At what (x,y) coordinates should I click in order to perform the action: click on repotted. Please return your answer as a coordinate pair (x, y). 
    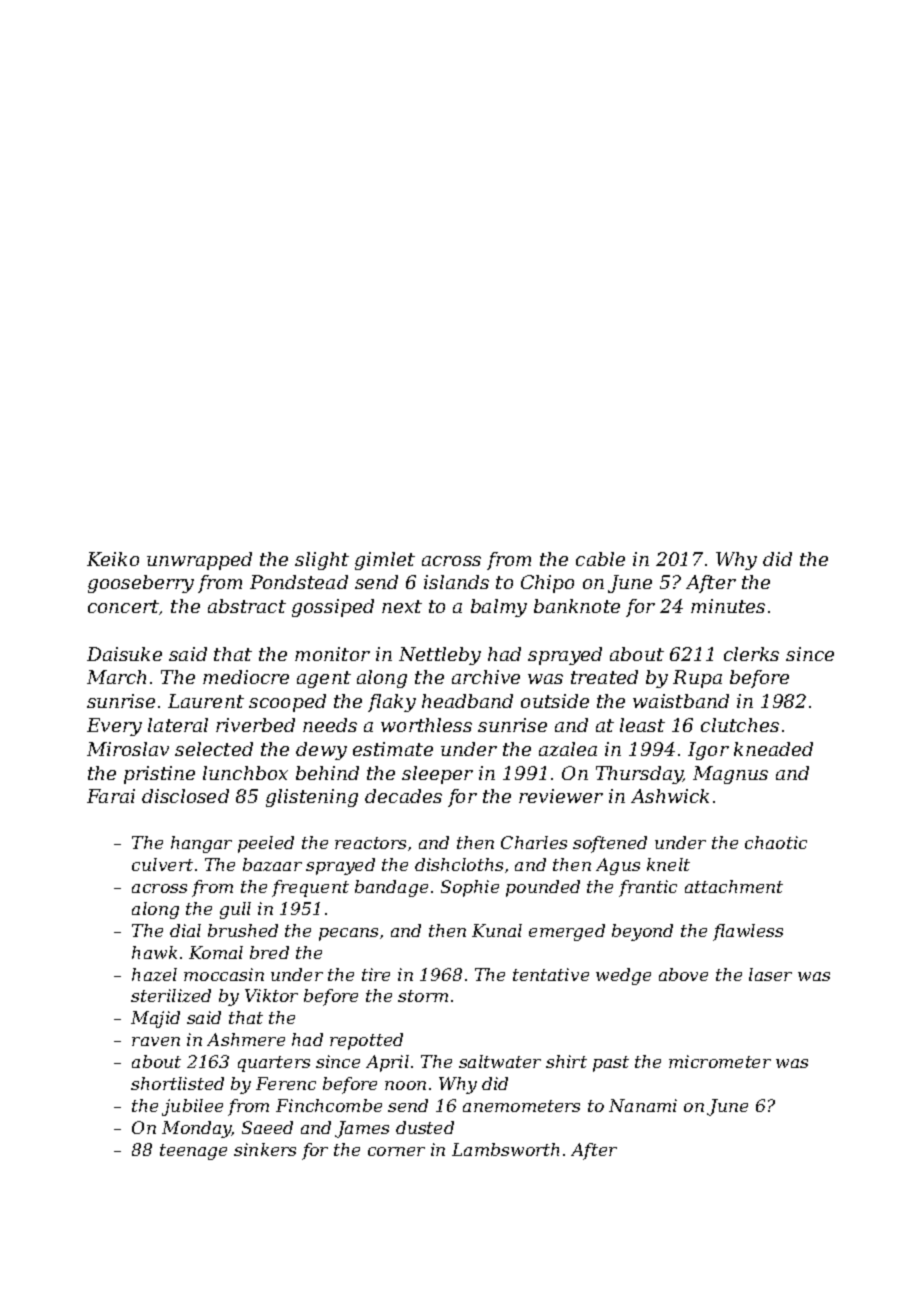
    Looking at the image, I should click on (366, 1041).
